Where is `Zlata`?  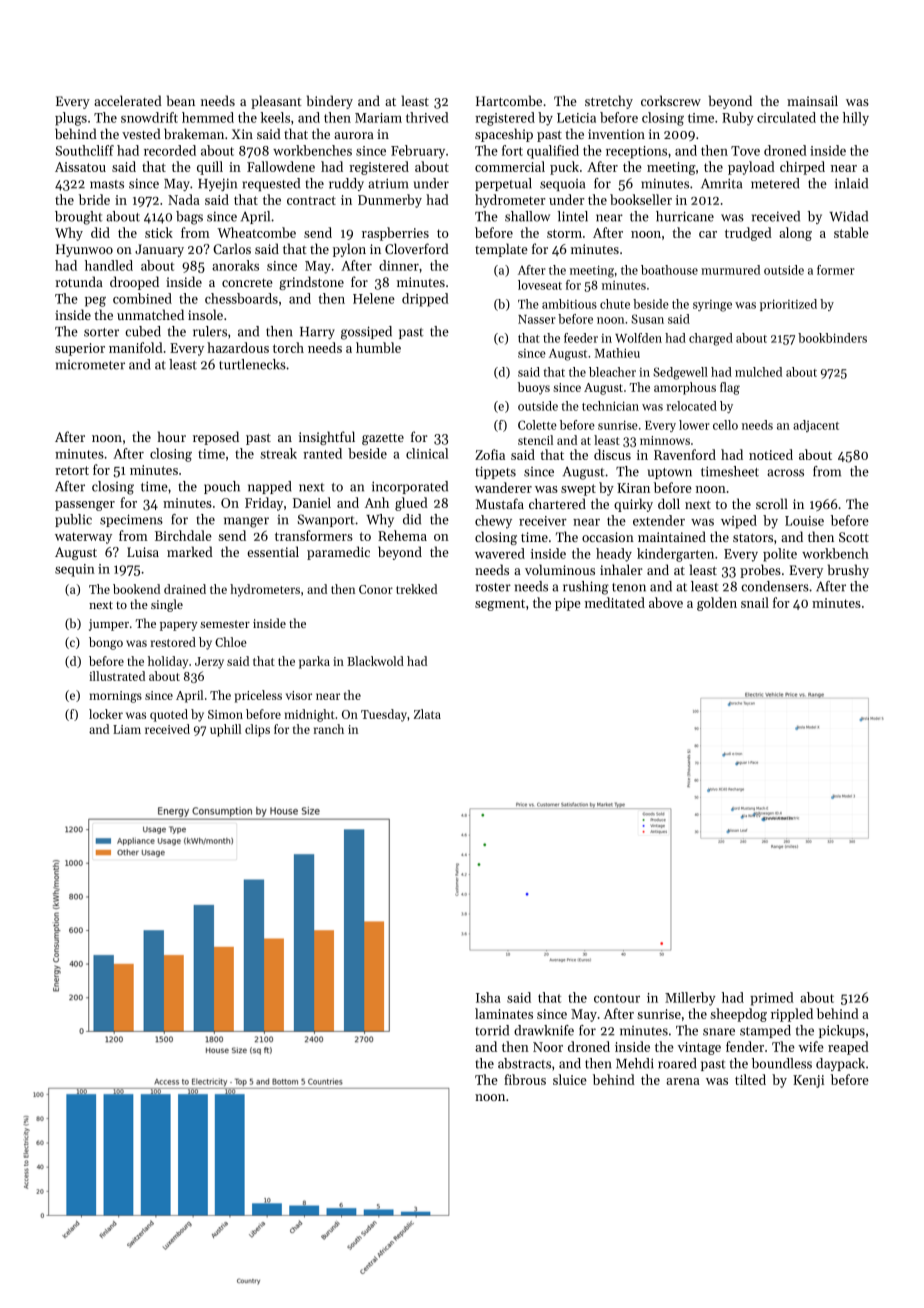
Zlata is located at coordinates (427, 714).
